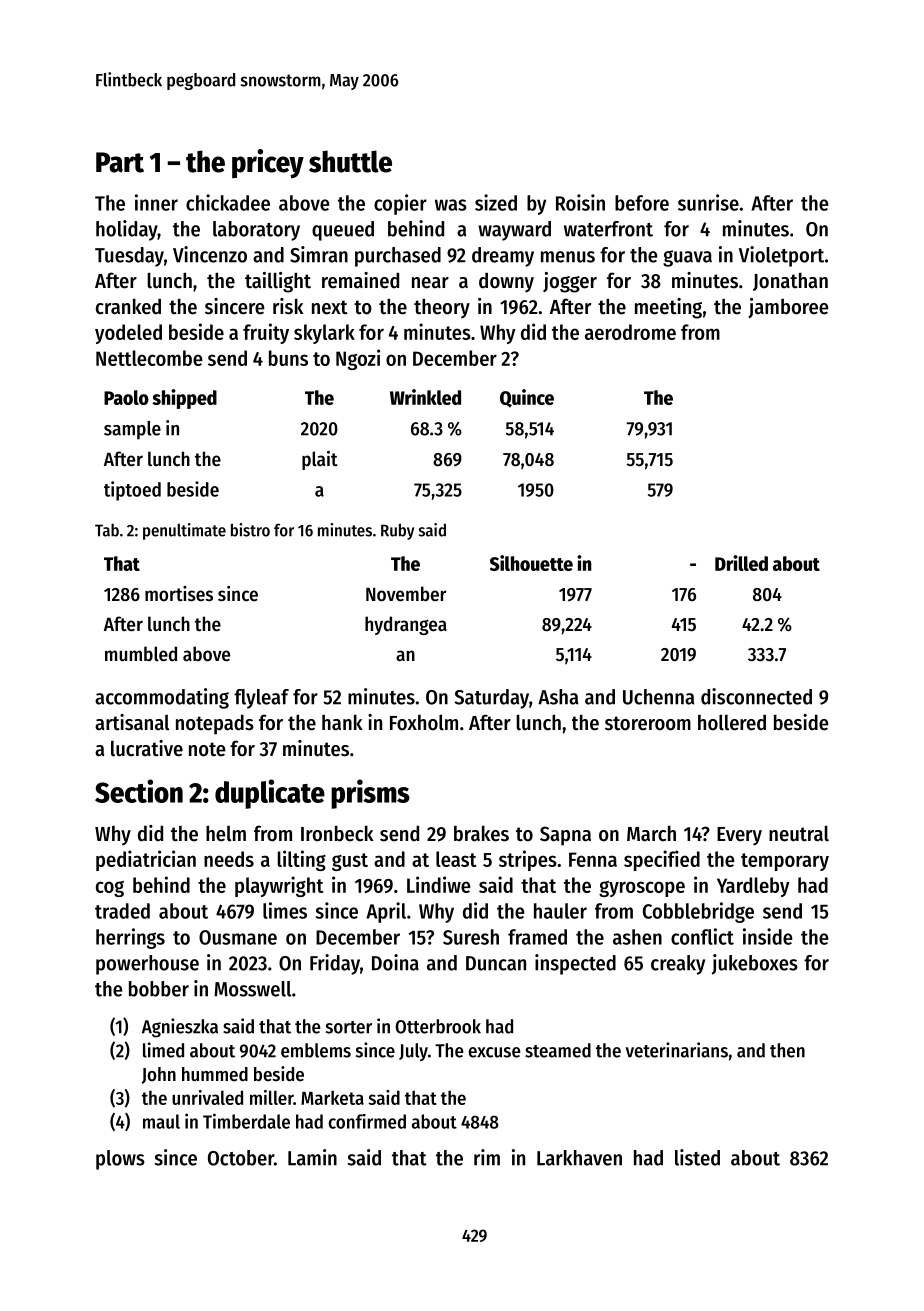 The image size is (924, 1311). What do you see at coordinates (128, 306) in the document?
I see `cranked` at bounding box center [128, 306].
